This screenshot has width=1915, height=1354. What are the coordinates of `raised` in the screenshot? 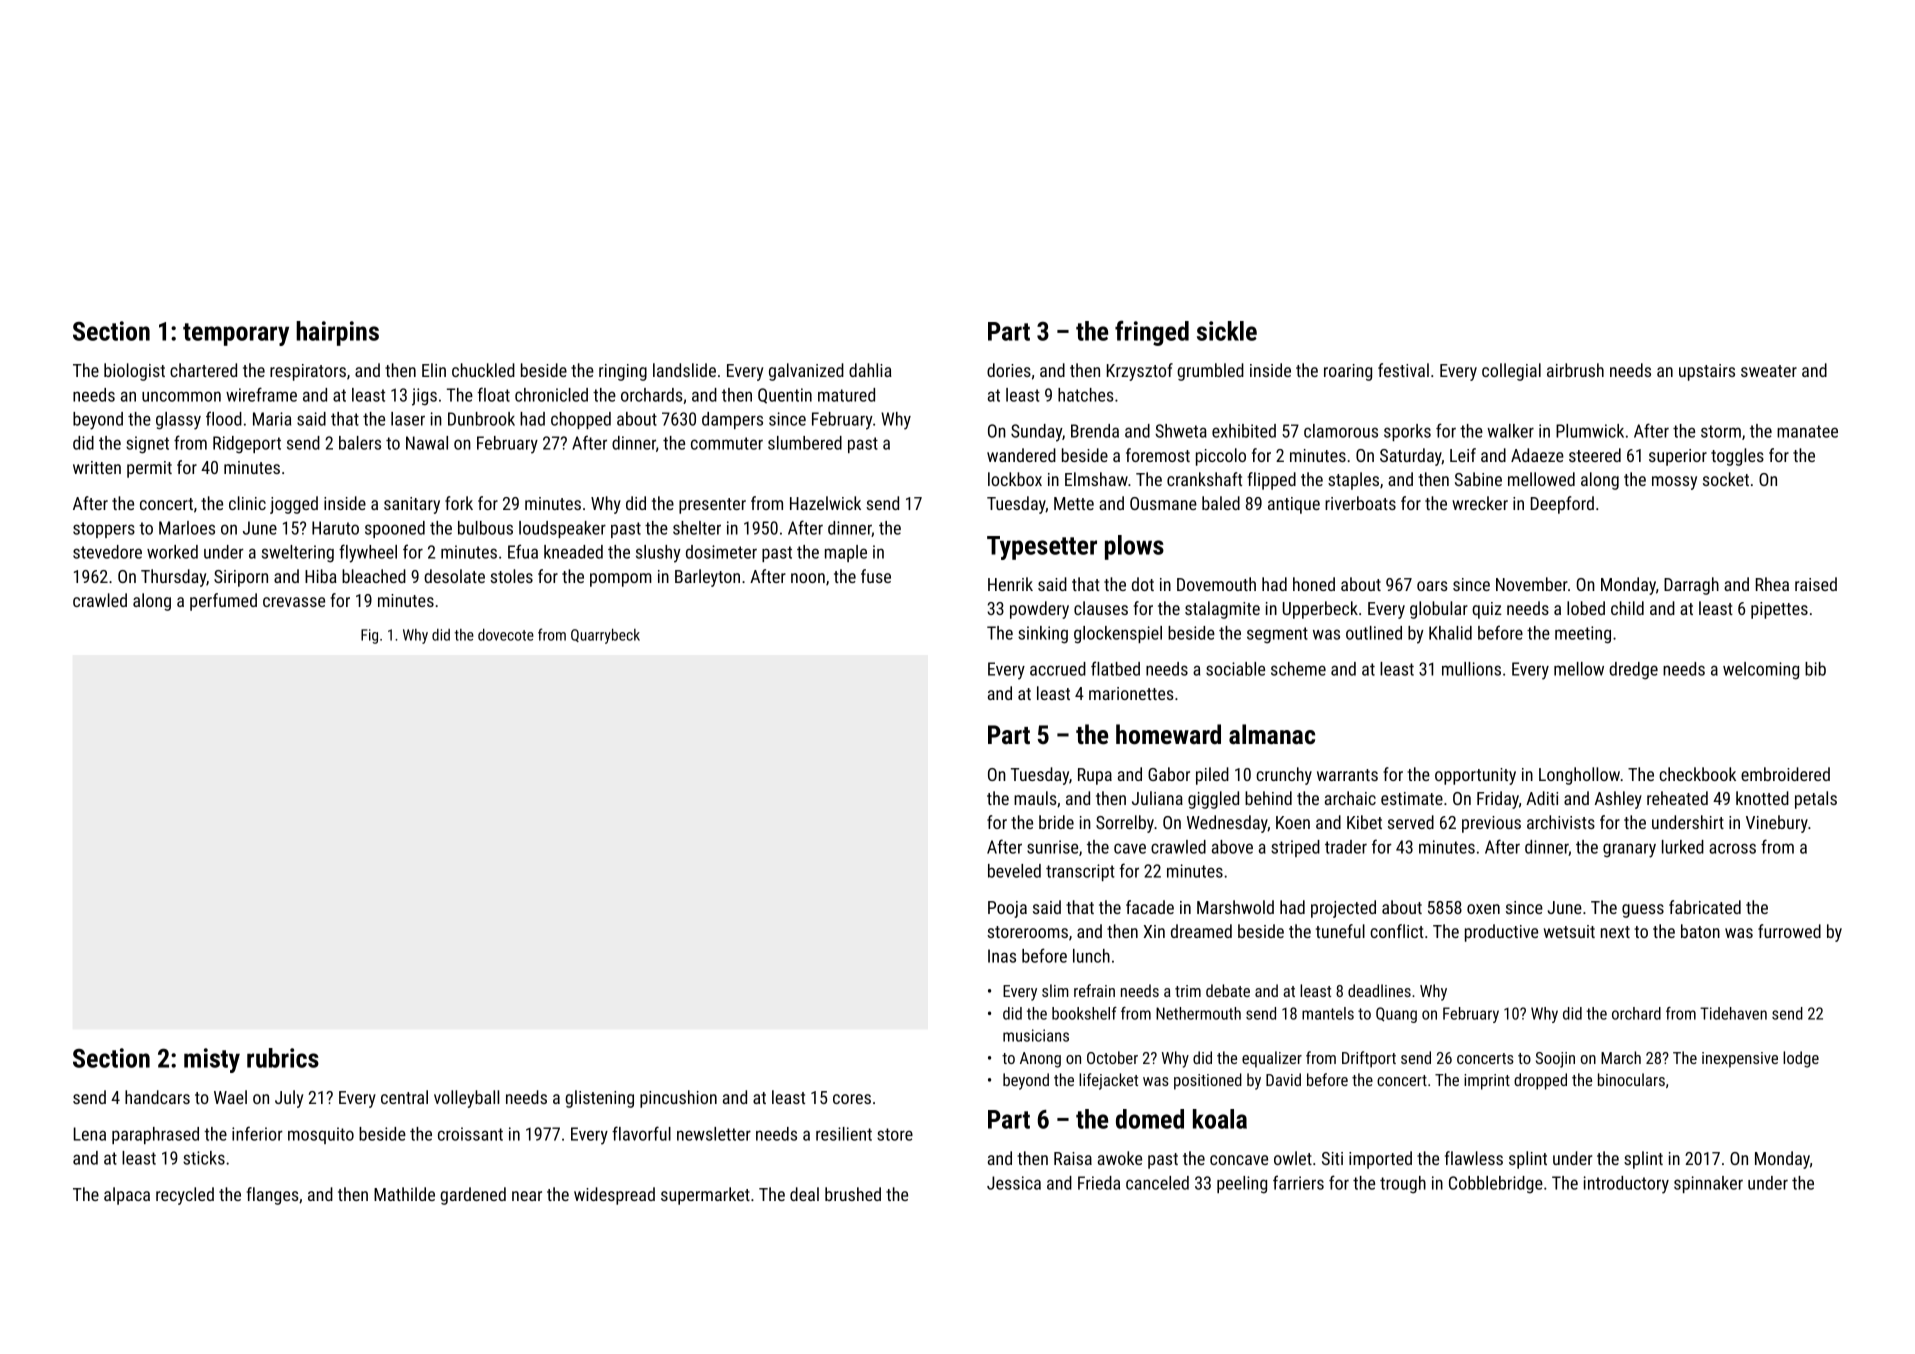 It's located at (1816, 584).
